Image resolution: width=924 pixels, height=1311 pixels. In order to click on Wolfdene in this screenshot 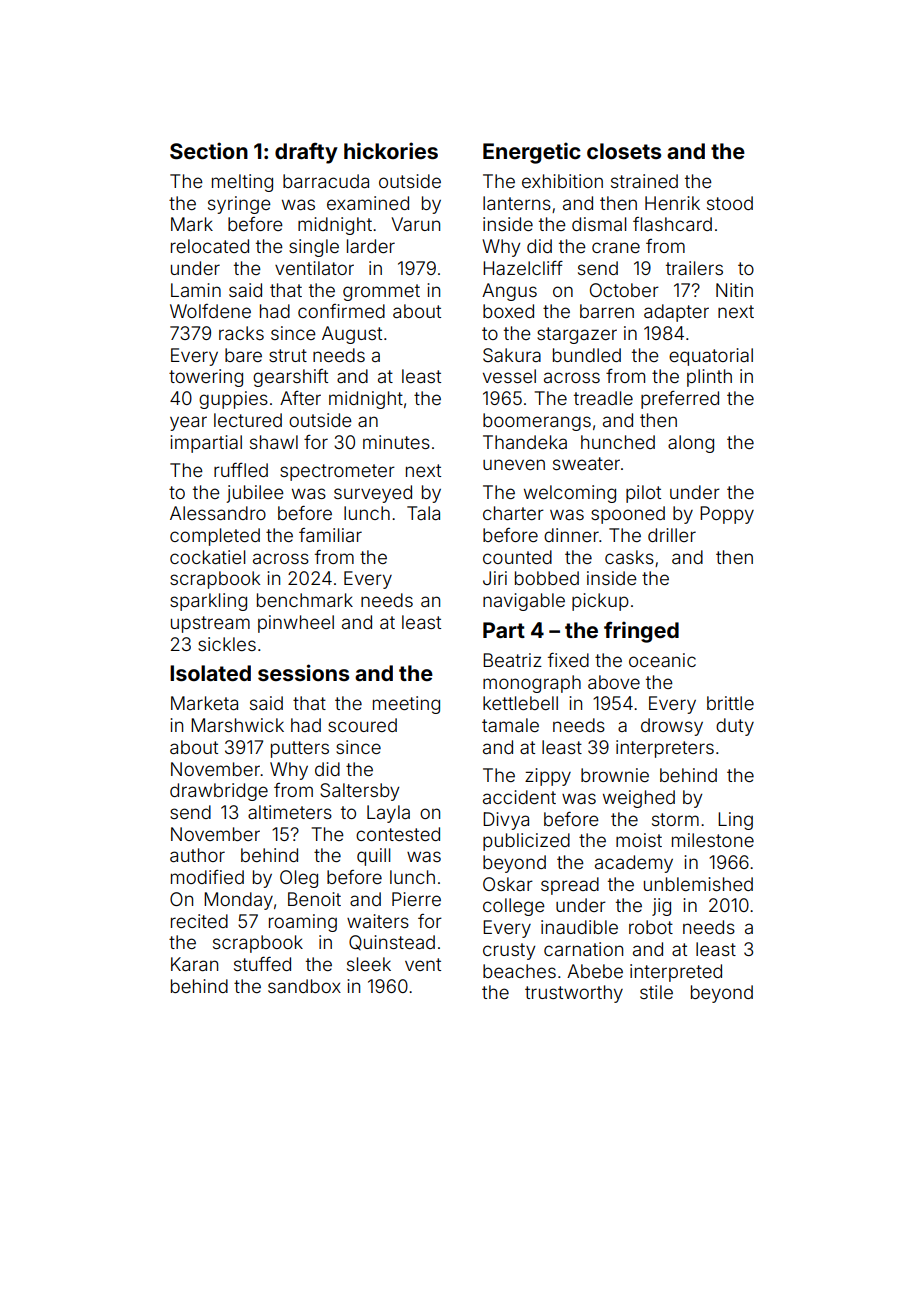, I will do `click(210, 311)`.
